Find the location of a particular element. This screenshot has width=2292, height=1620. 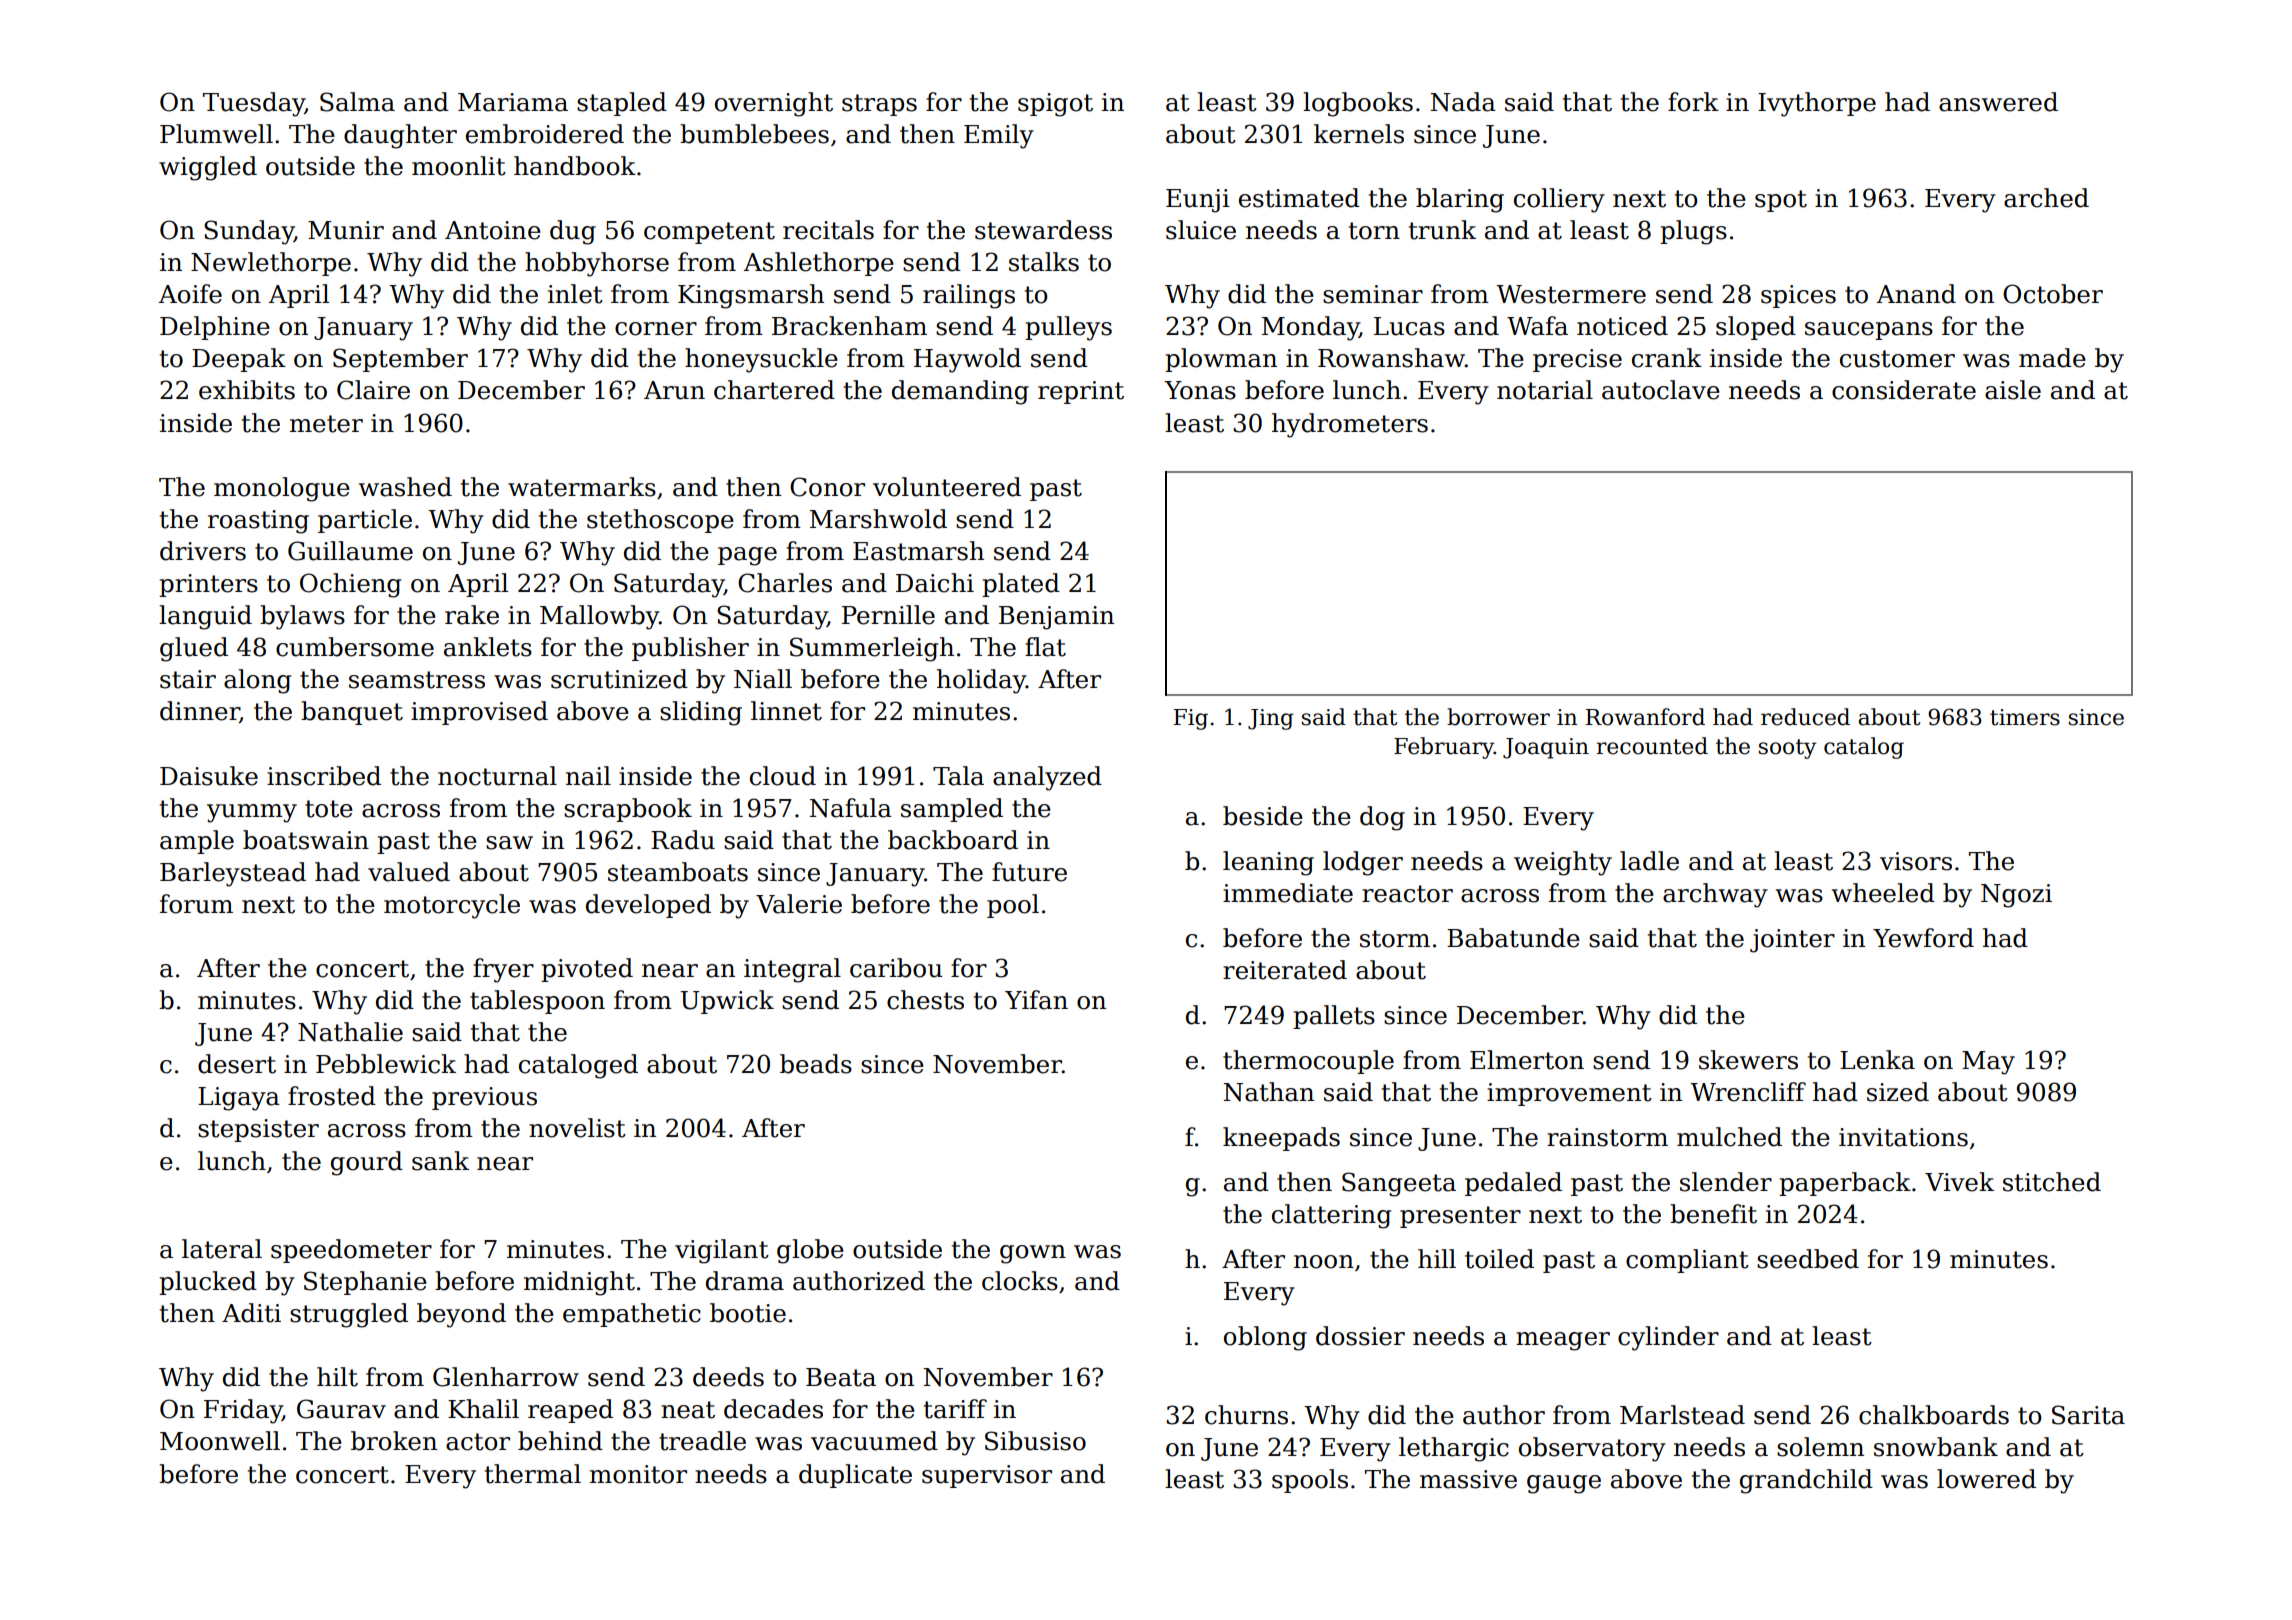

autoclave is located at coordinates (1661, 390).
